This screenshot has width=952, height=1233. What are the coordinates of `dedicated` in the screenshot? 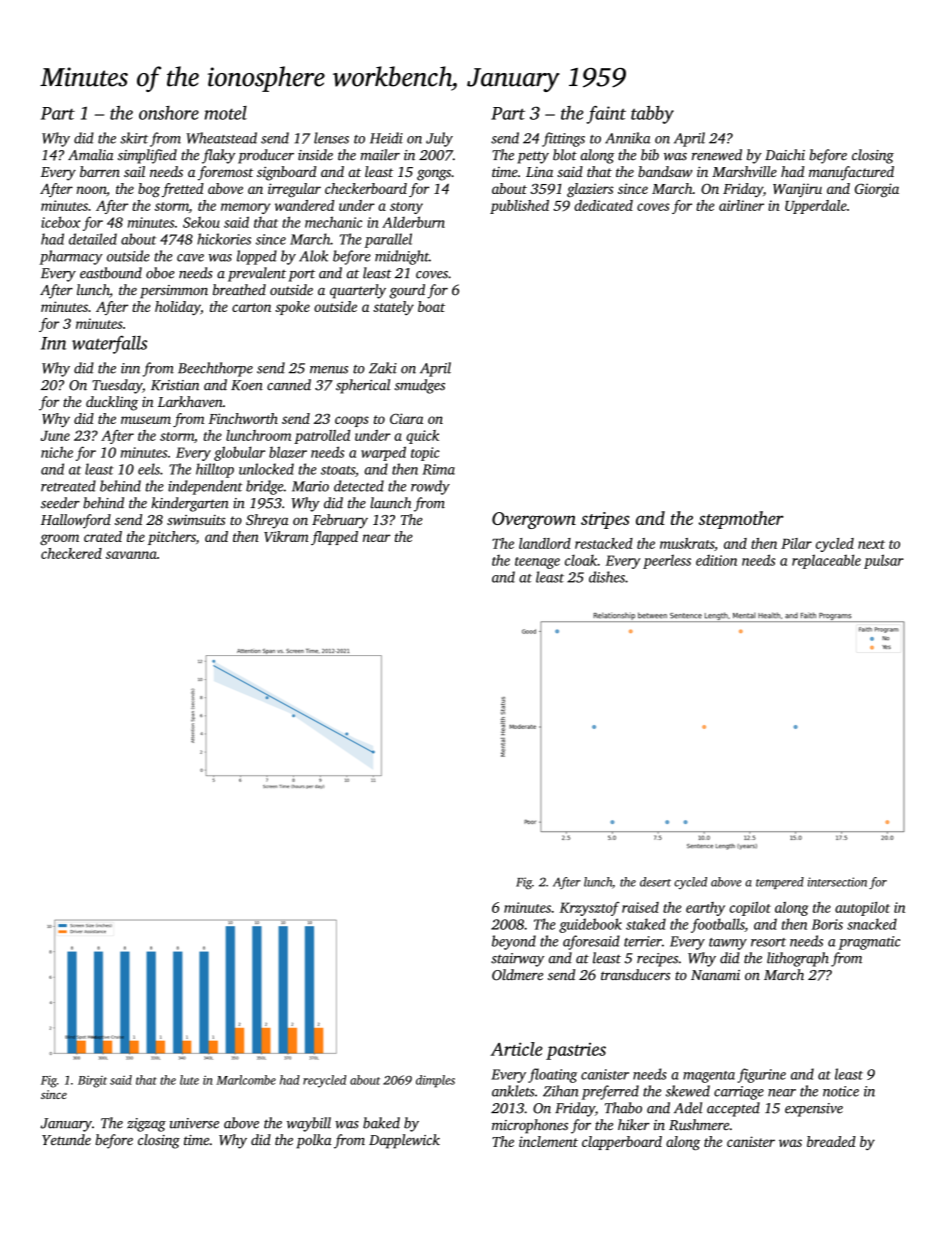 It's located at (603, 205).
